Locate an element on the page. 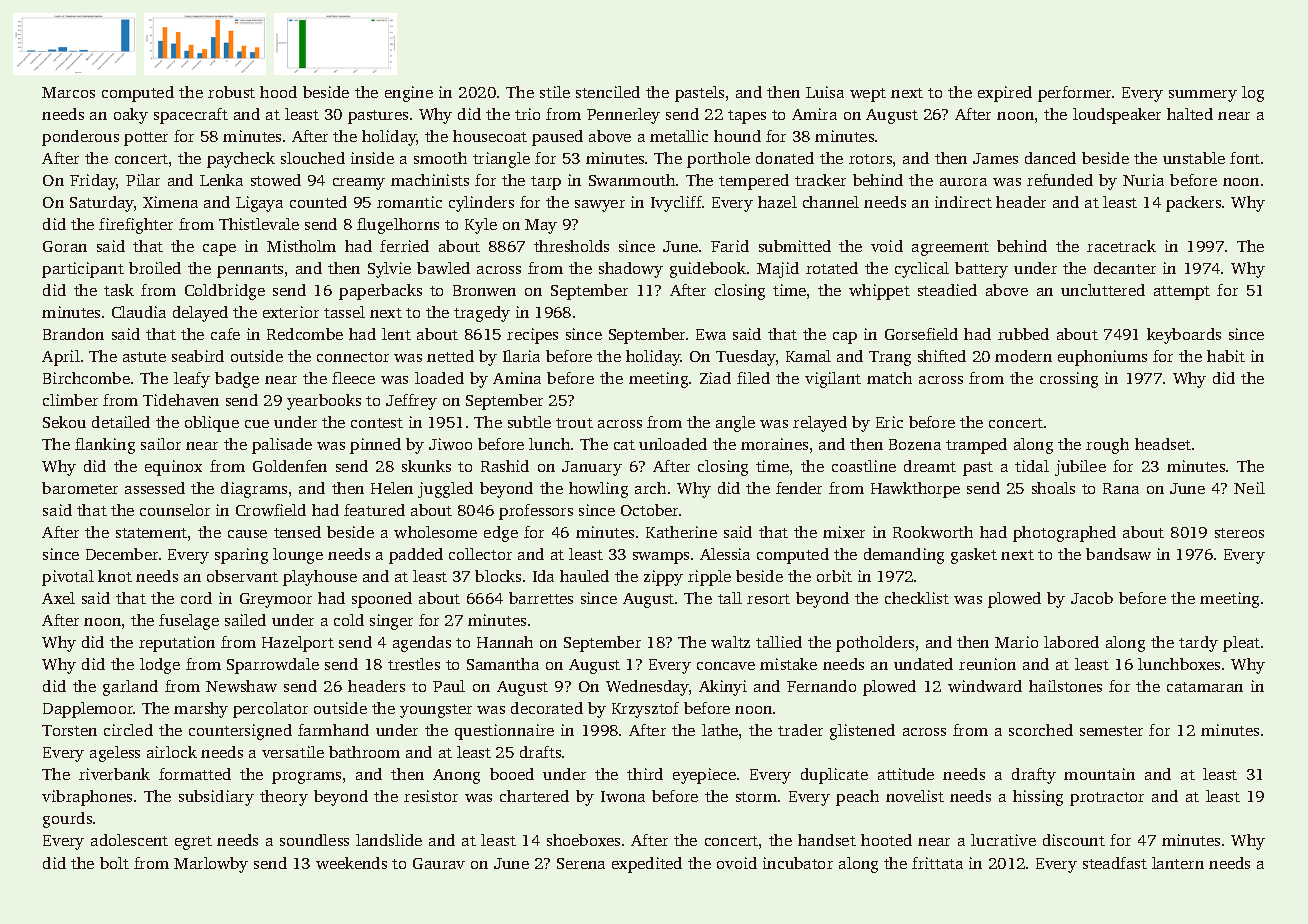 The height and width of the page is (924, 1308). shadowy is located at coordinates (631, 270).
